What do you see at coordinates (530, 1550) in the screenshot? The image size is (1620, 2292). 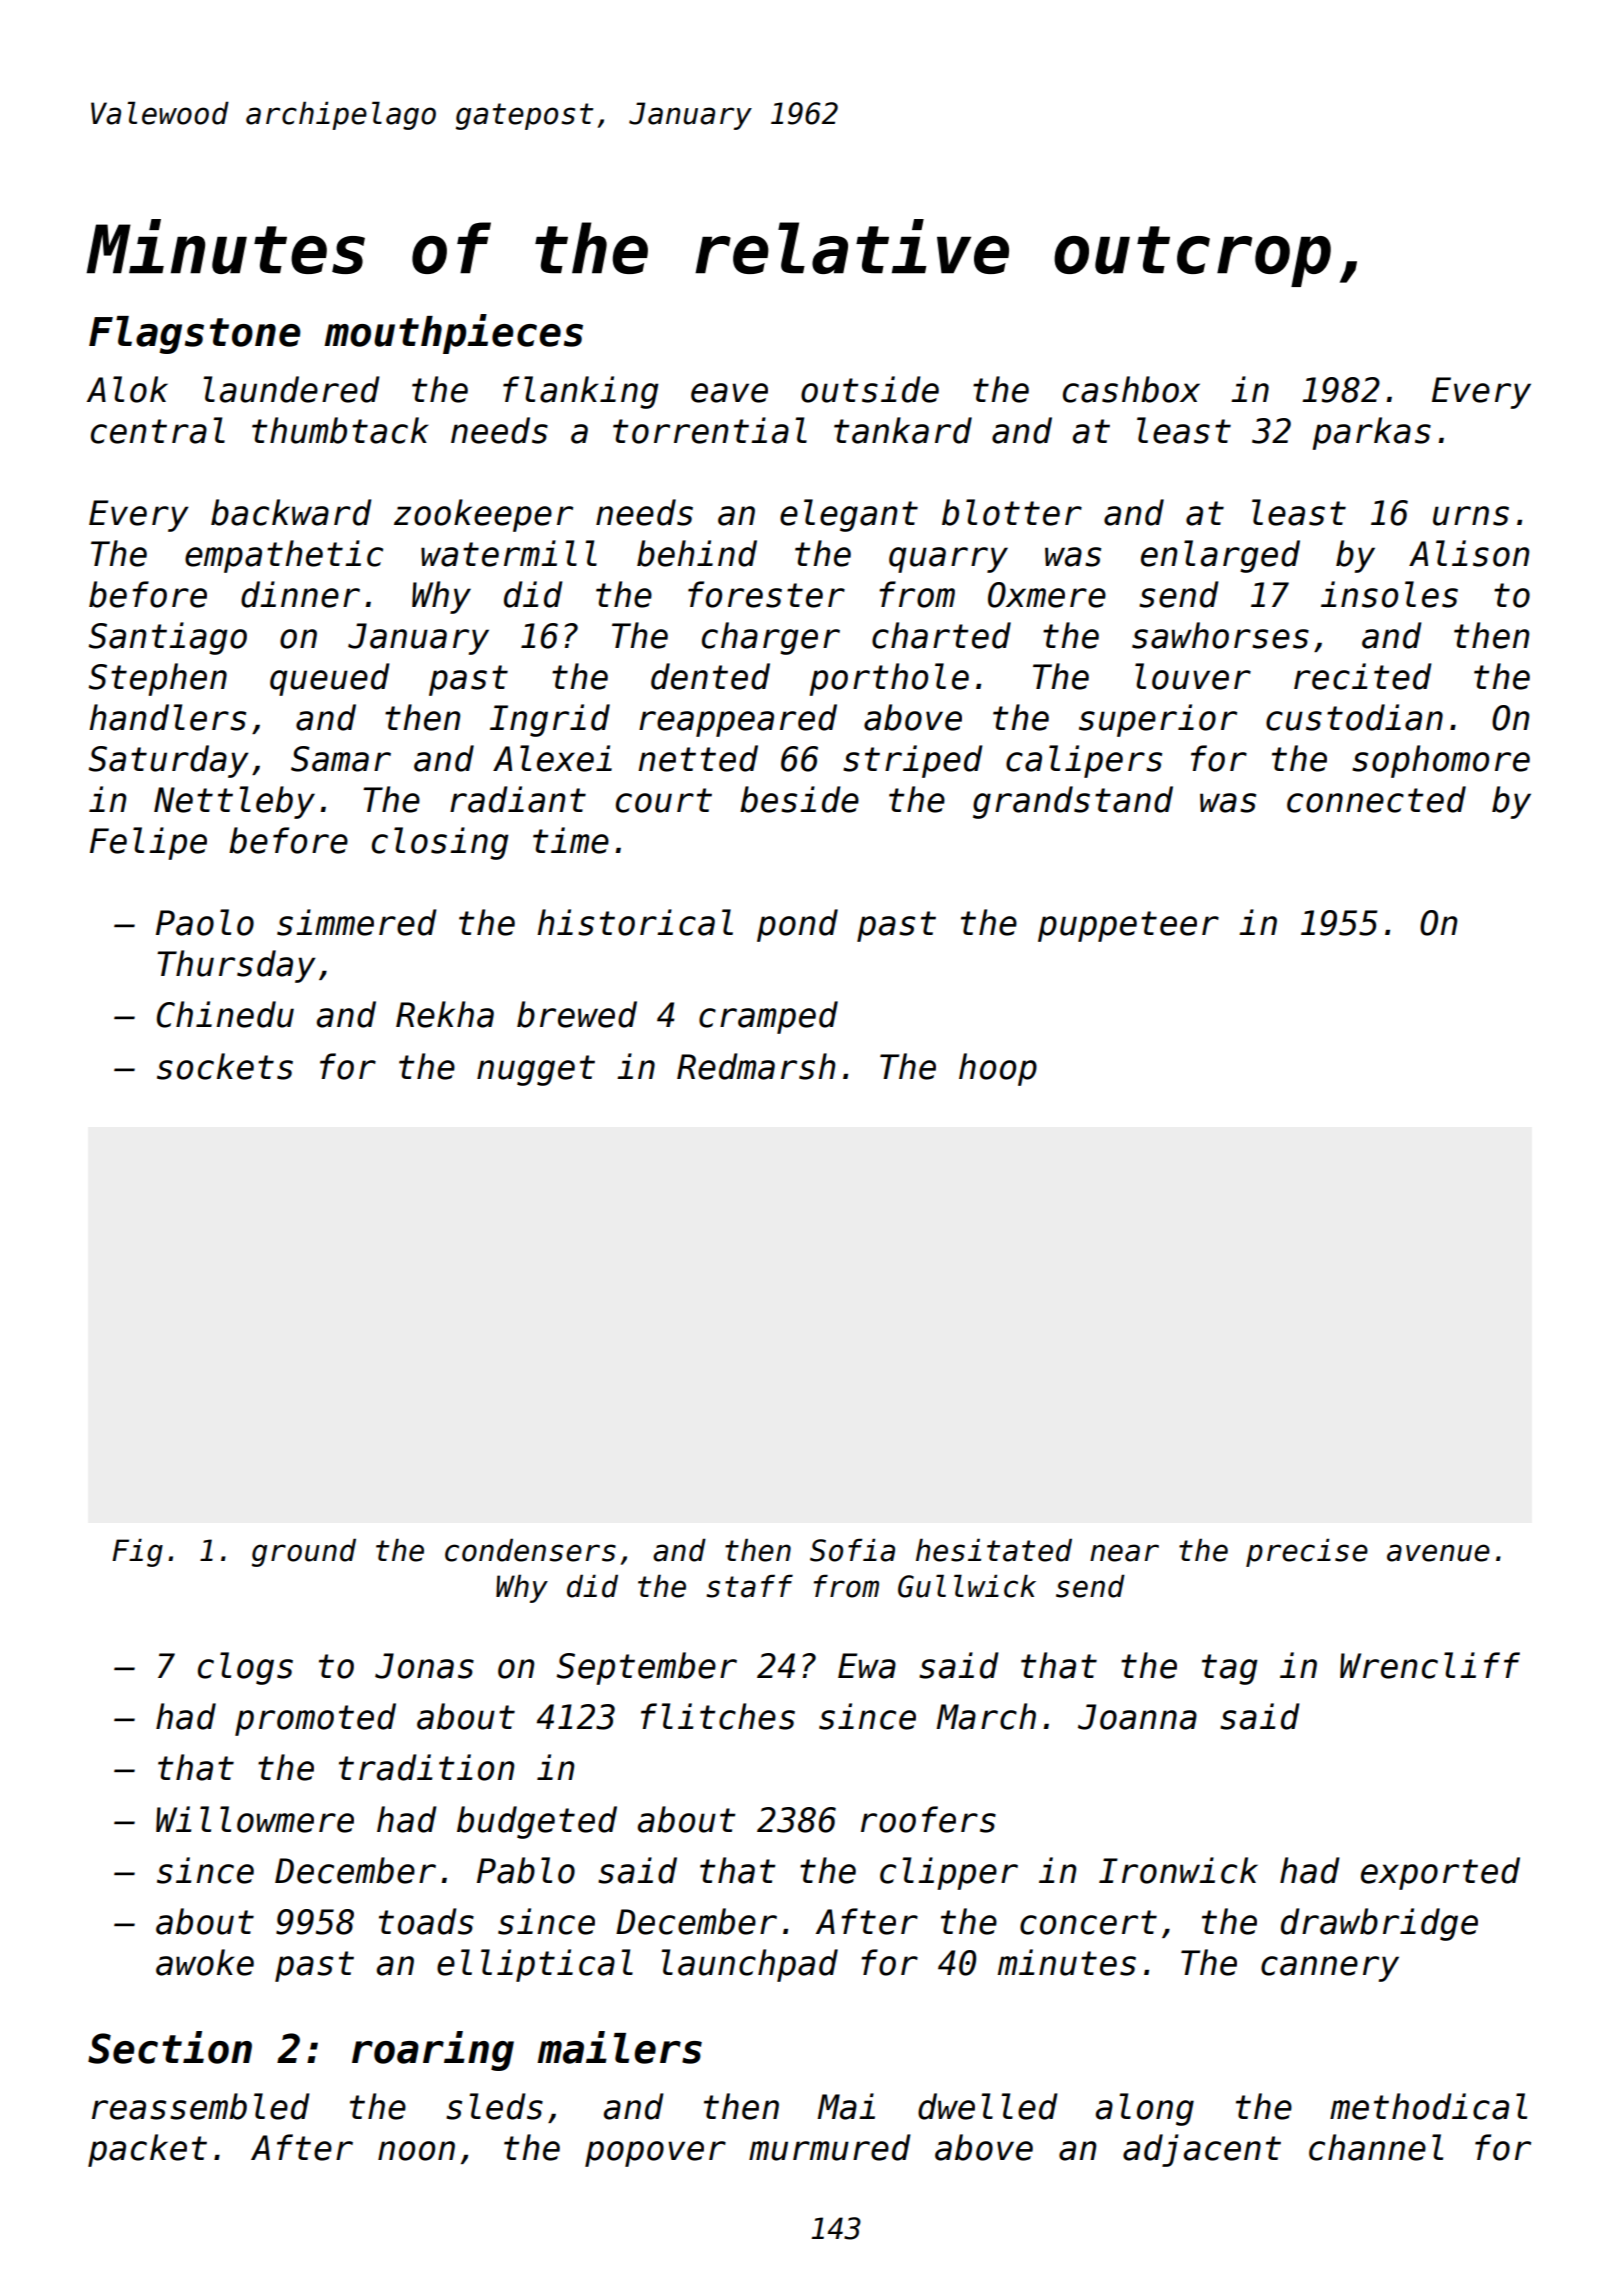 I see `condensers` at bounding box center [530, 1550].
